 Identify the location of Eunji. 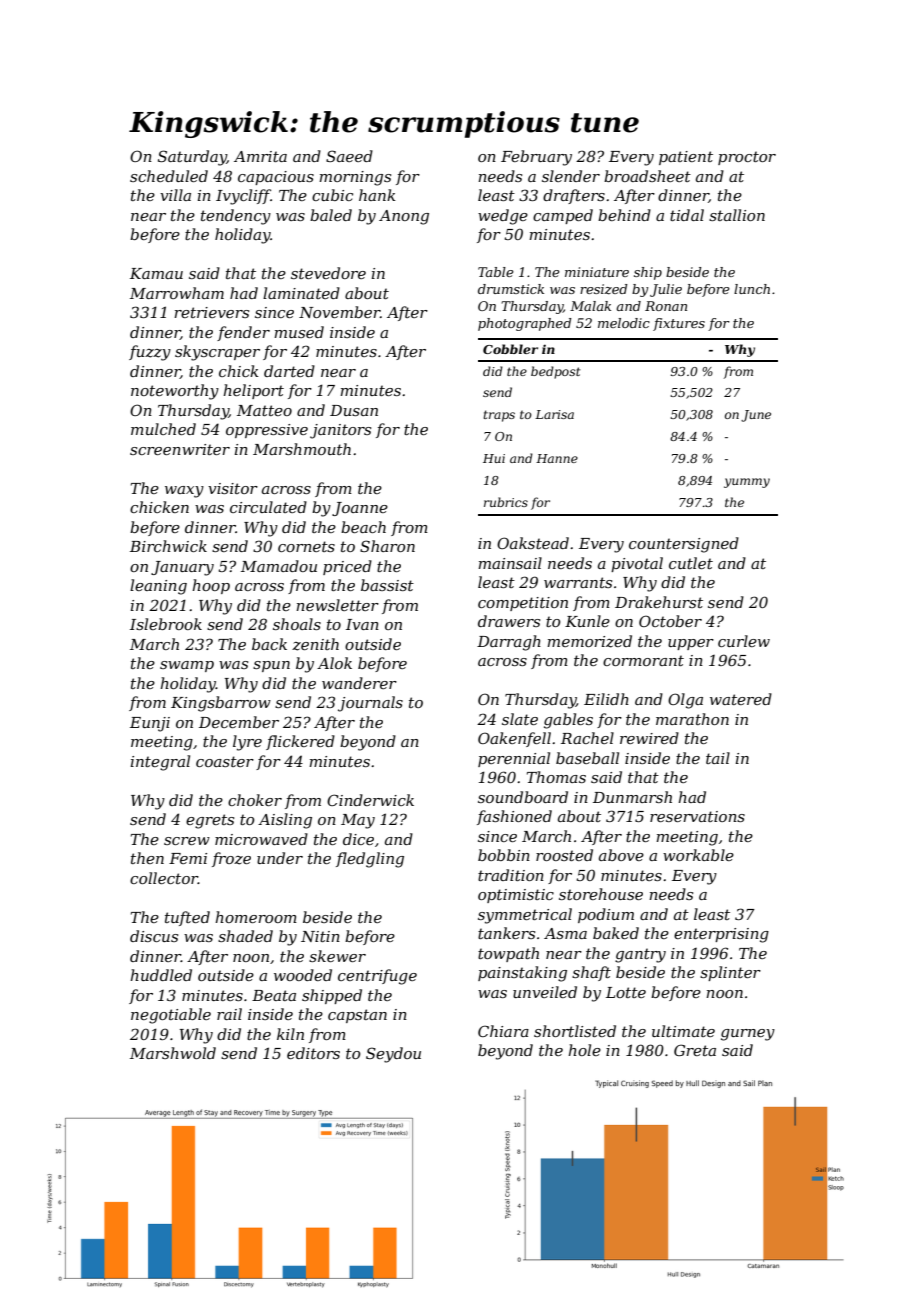
(150, 724).
